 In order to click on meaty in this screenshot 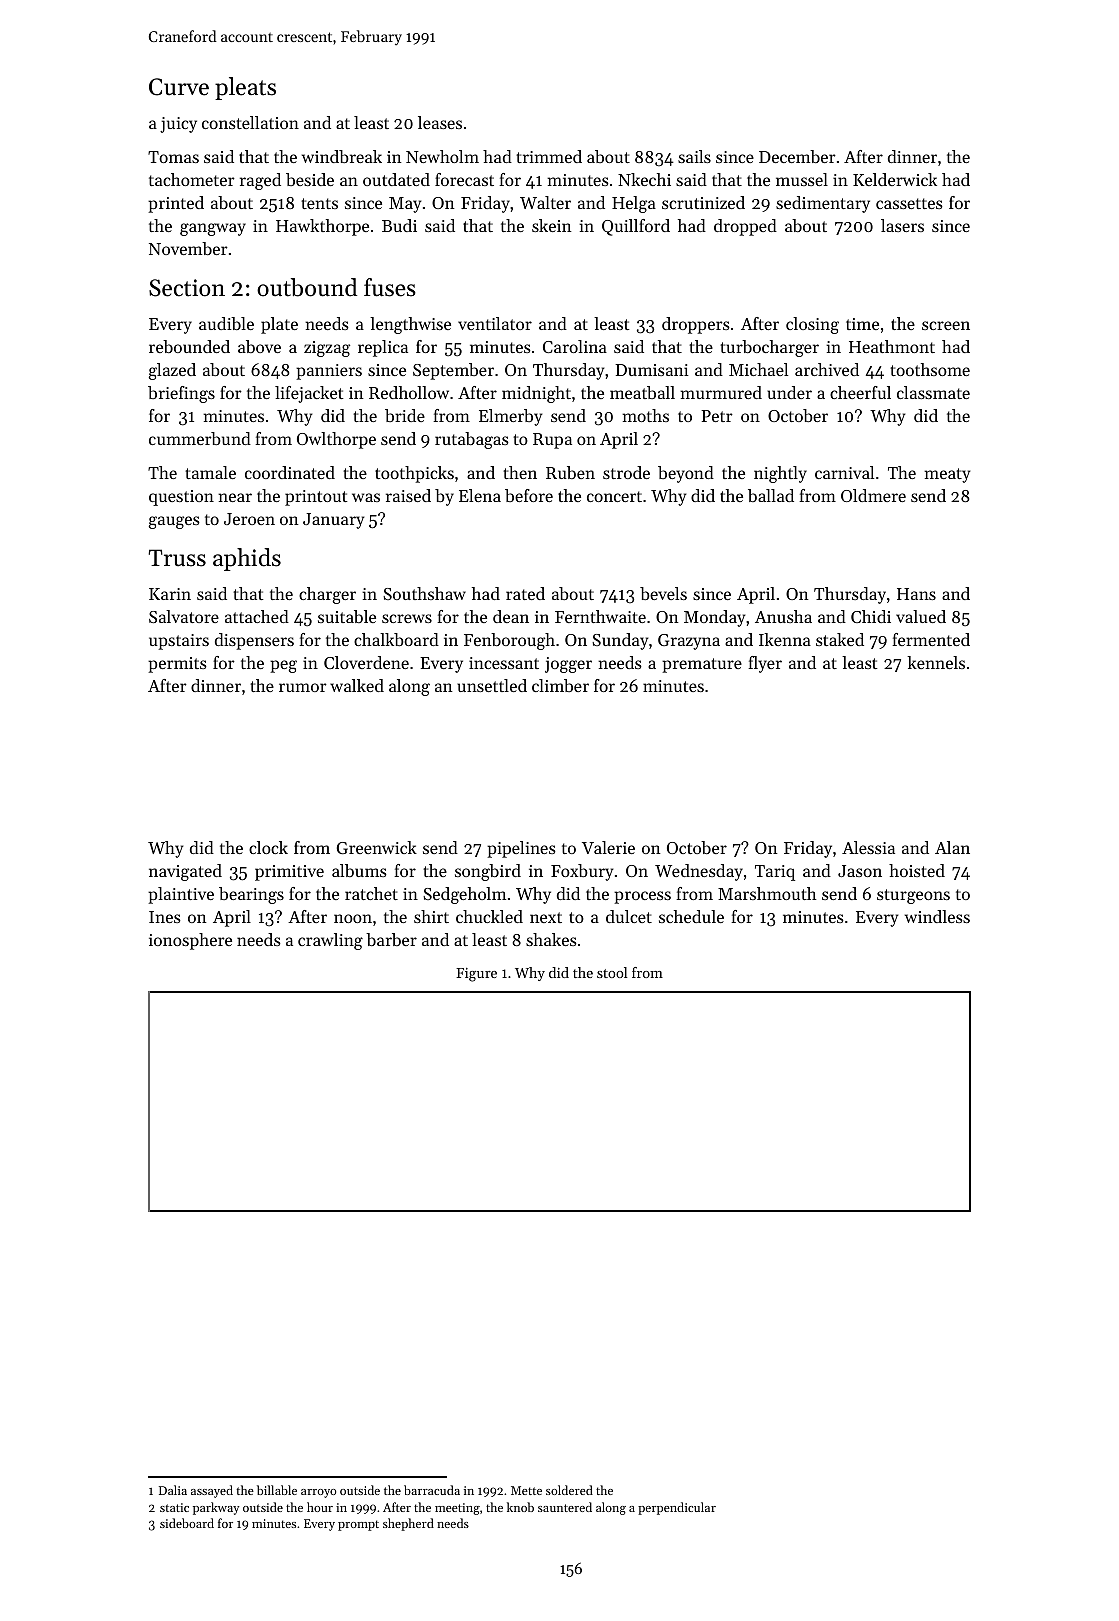, I will do `click(947, 475)`.
